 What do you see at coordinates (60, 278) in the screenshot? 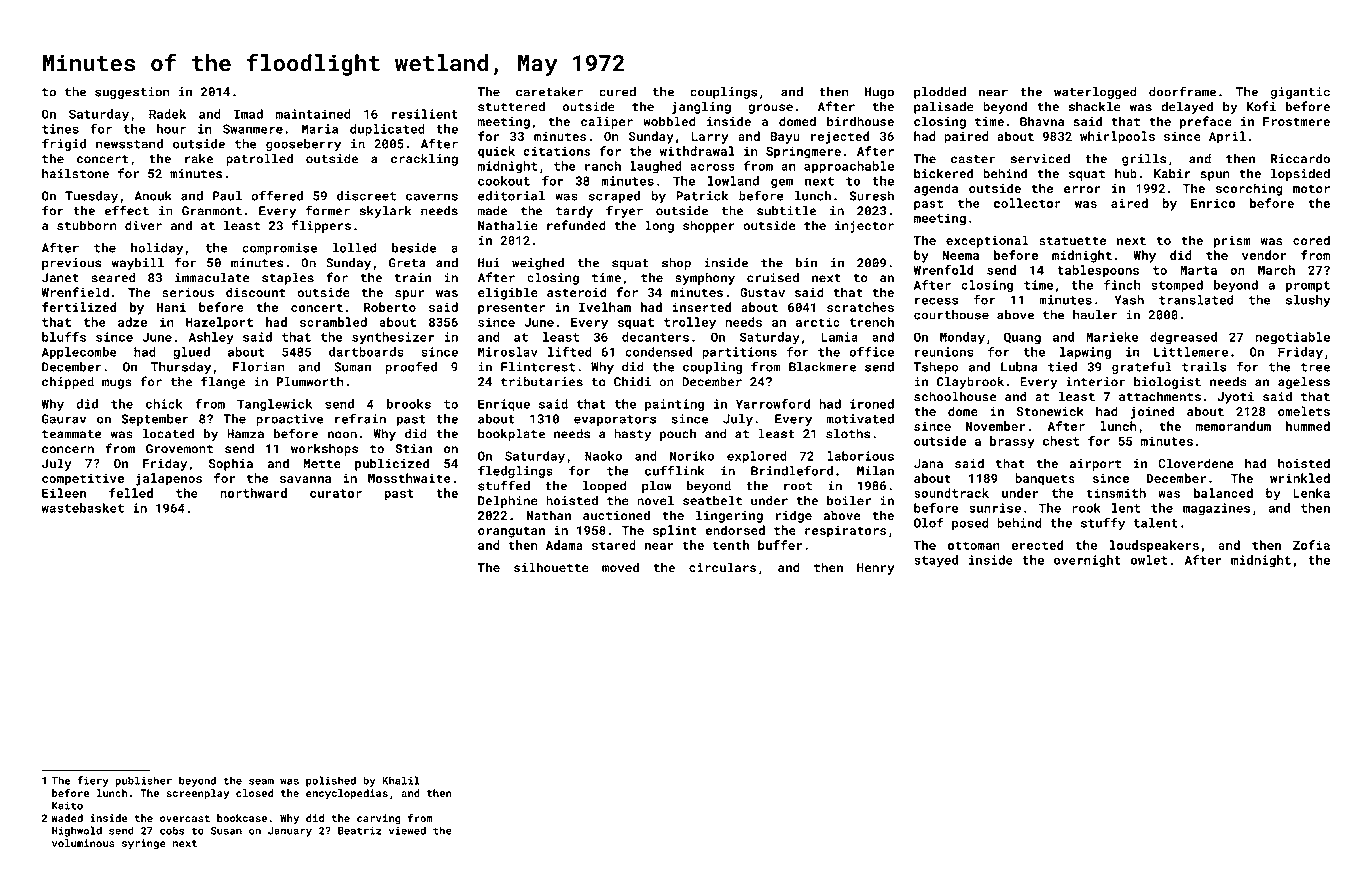
I see `Janet` at bounding box center [60, 278].
